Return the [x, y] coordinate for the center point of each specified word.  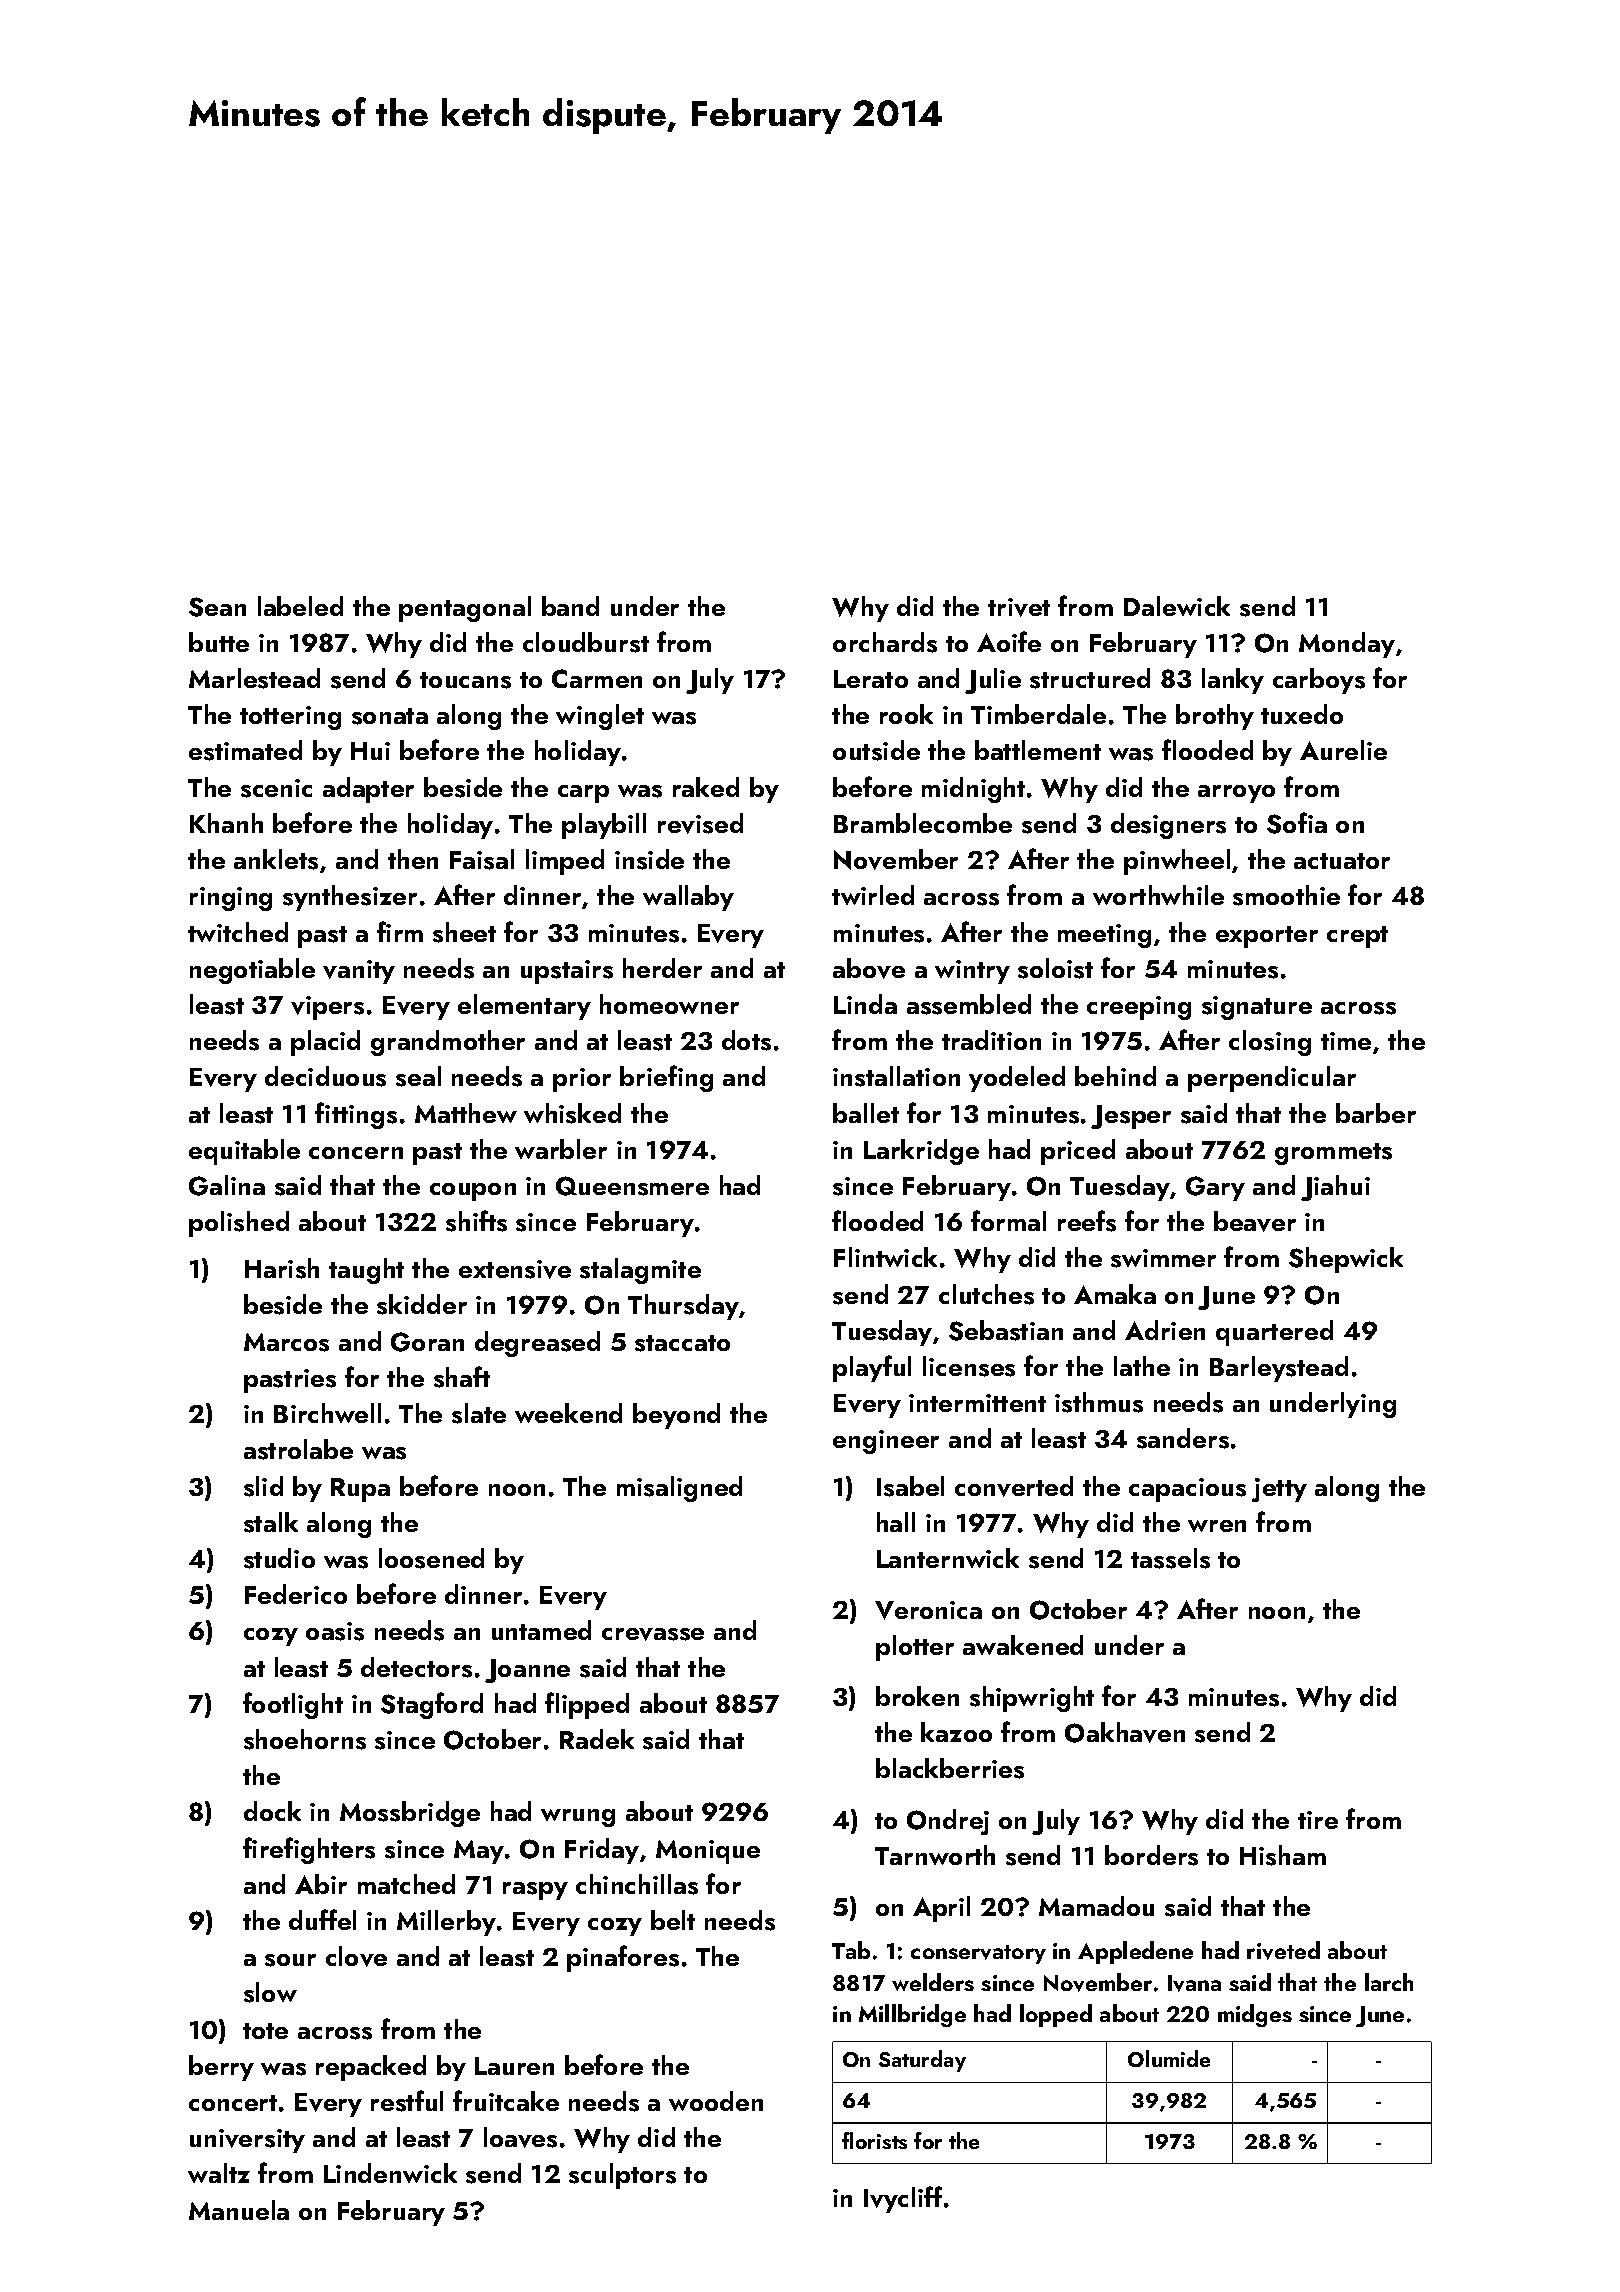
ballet [866, 1113]
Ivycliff [903, 2199]
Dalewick [1177, 606]
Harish [282, 1268]
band [570, 606]
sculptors [622, 2176]
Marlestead [254, 678]
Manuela [239, 2210]
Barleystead [1279, 1369]
